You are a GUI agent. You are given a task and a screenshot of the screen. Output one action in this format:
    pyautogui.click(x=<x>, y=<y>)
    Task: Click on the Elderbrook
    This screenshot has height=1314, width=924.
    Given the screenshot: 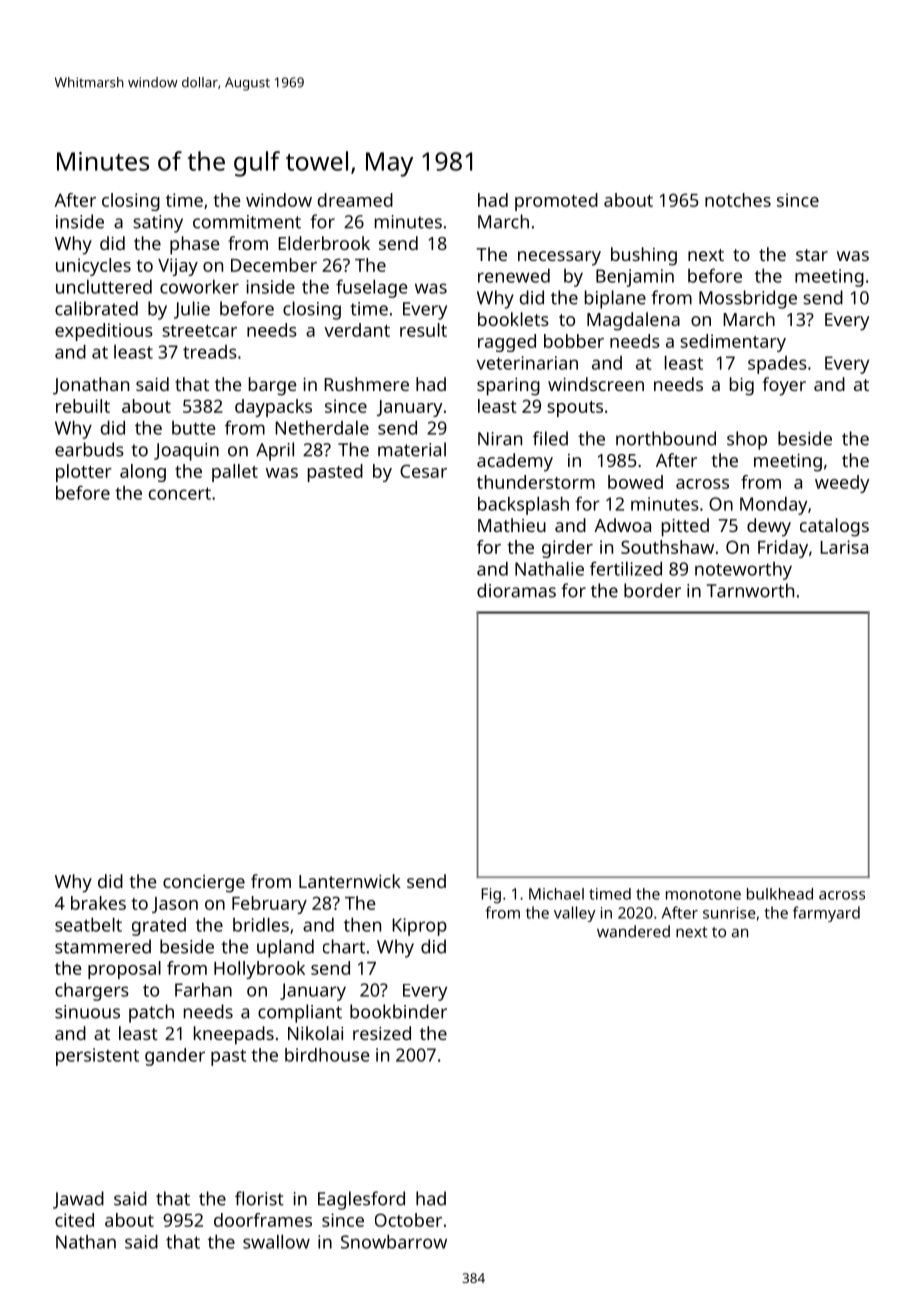 What is the action you would take?
    pyautogui.click(x=324, y=243)
